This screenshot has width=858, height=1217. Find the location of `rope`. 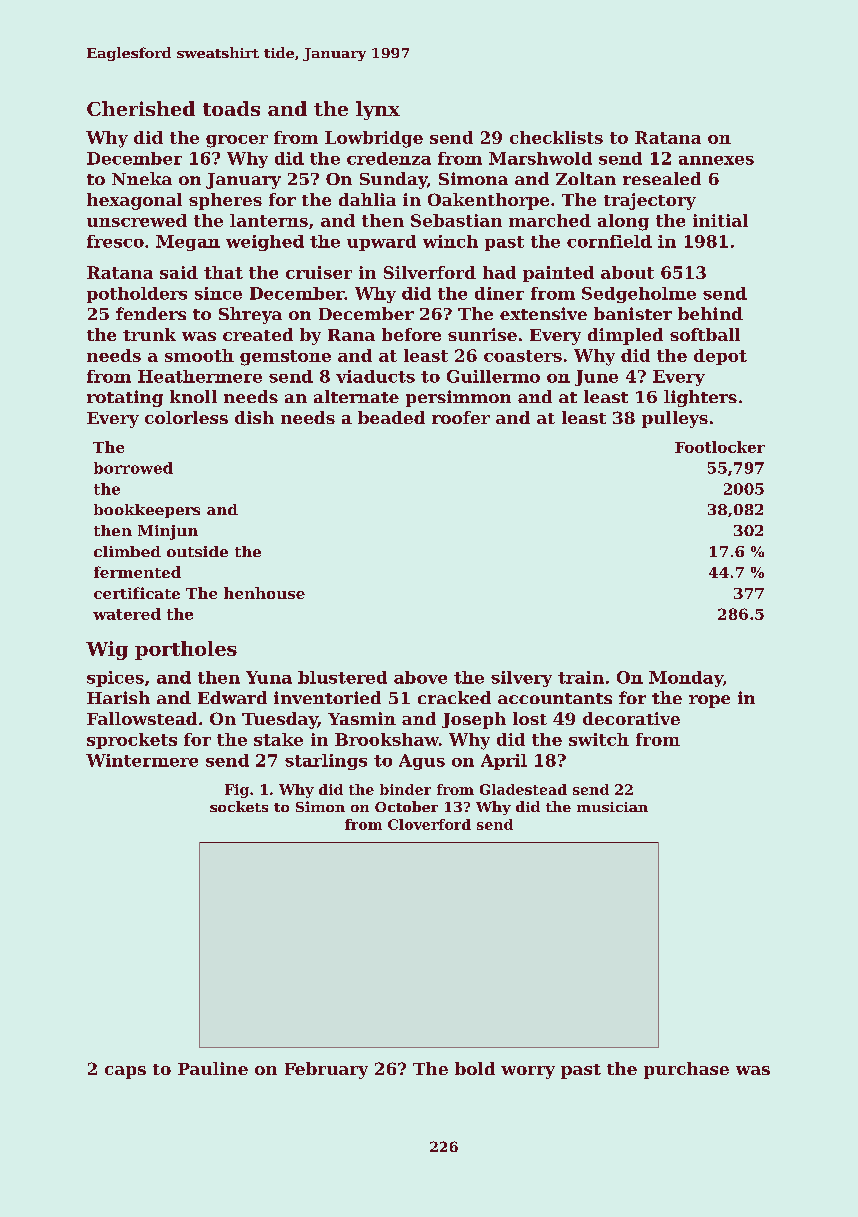

rope is located at coordinates (709, 701).
